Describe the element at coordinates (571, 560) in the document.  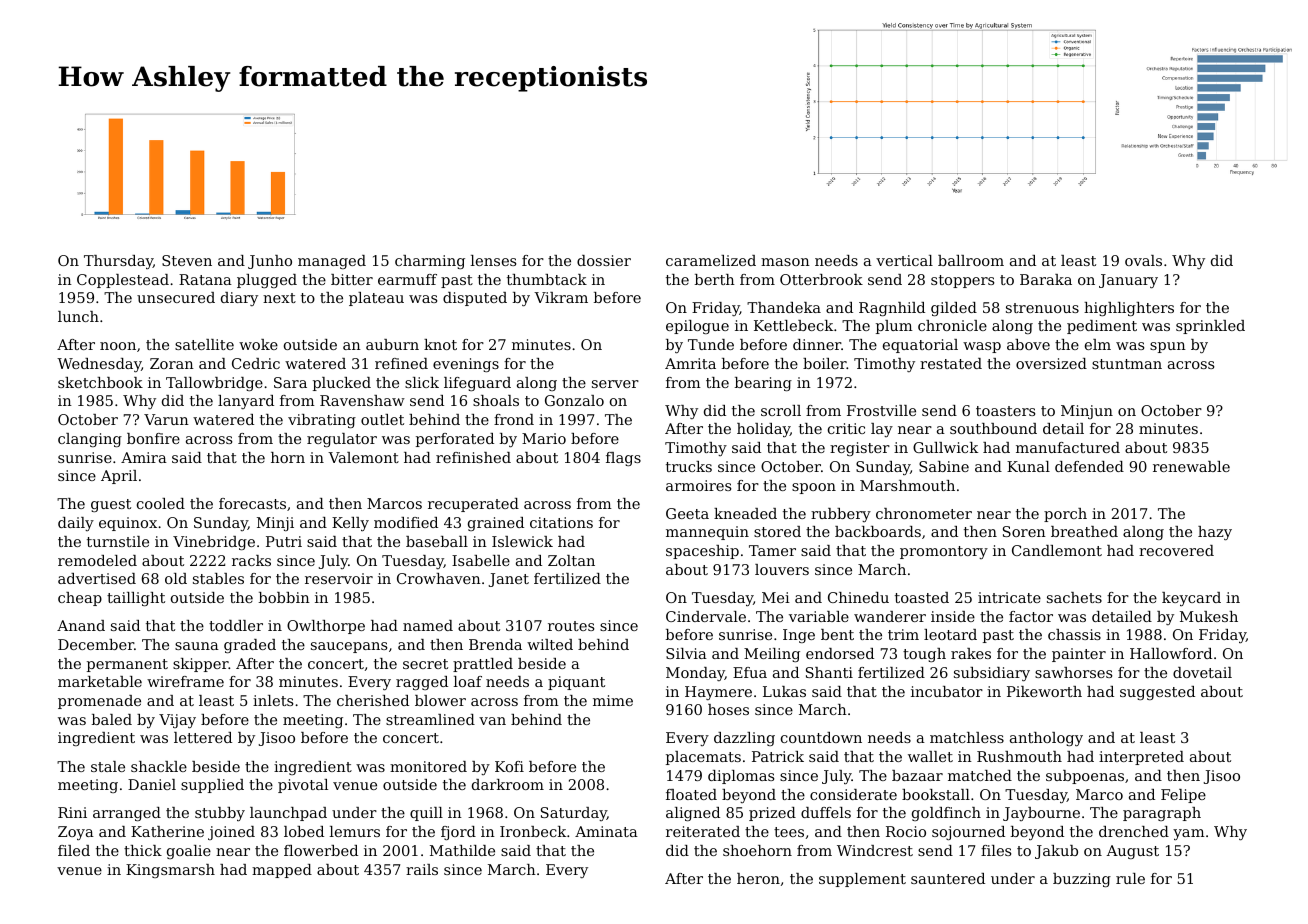
I see `Zoltan` at that location.
